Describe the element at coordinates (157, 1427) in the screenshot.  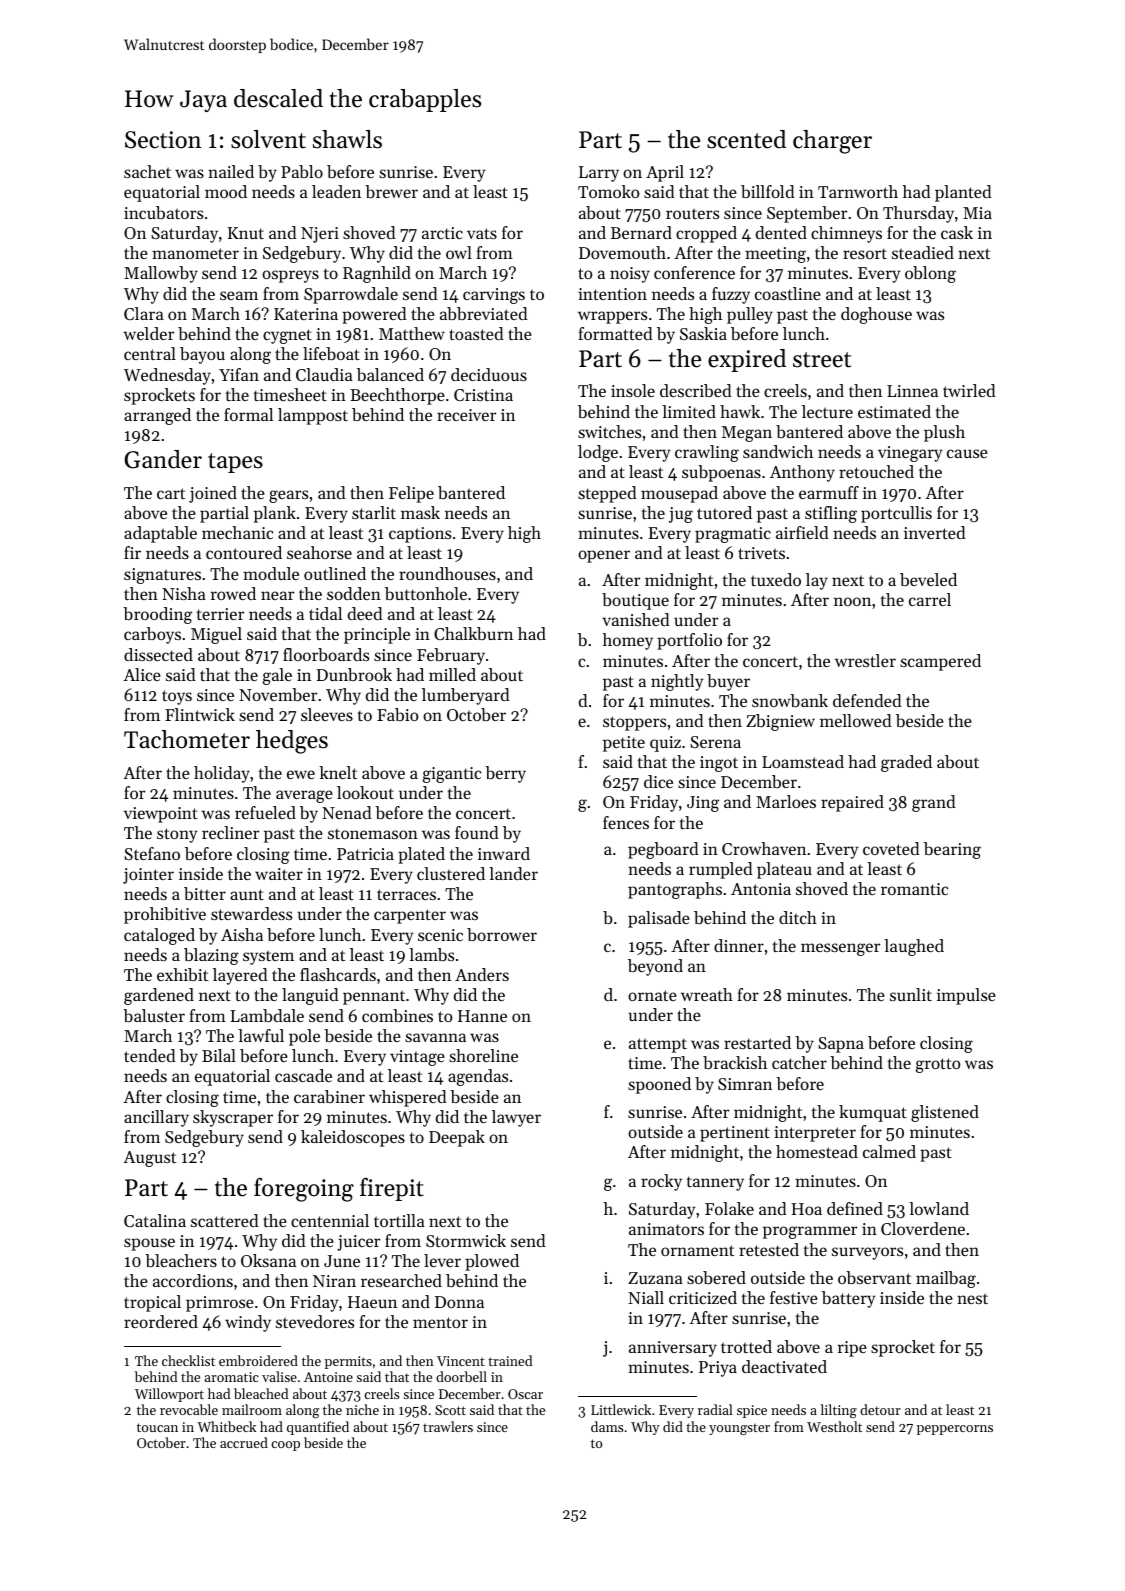
I see `toucan` at that location.
